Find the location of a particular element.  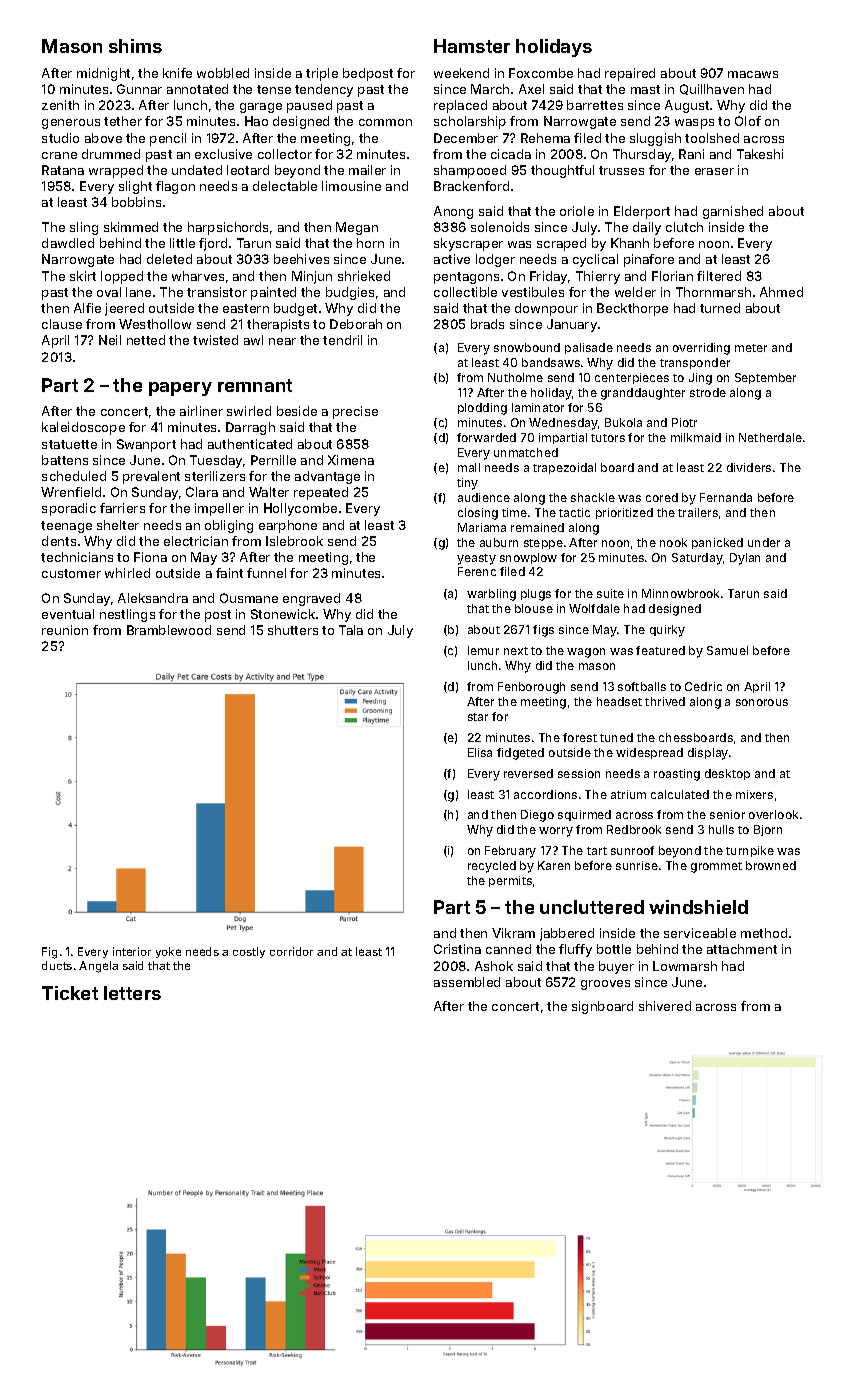

Cristina is located at coordinates (457, 949).
